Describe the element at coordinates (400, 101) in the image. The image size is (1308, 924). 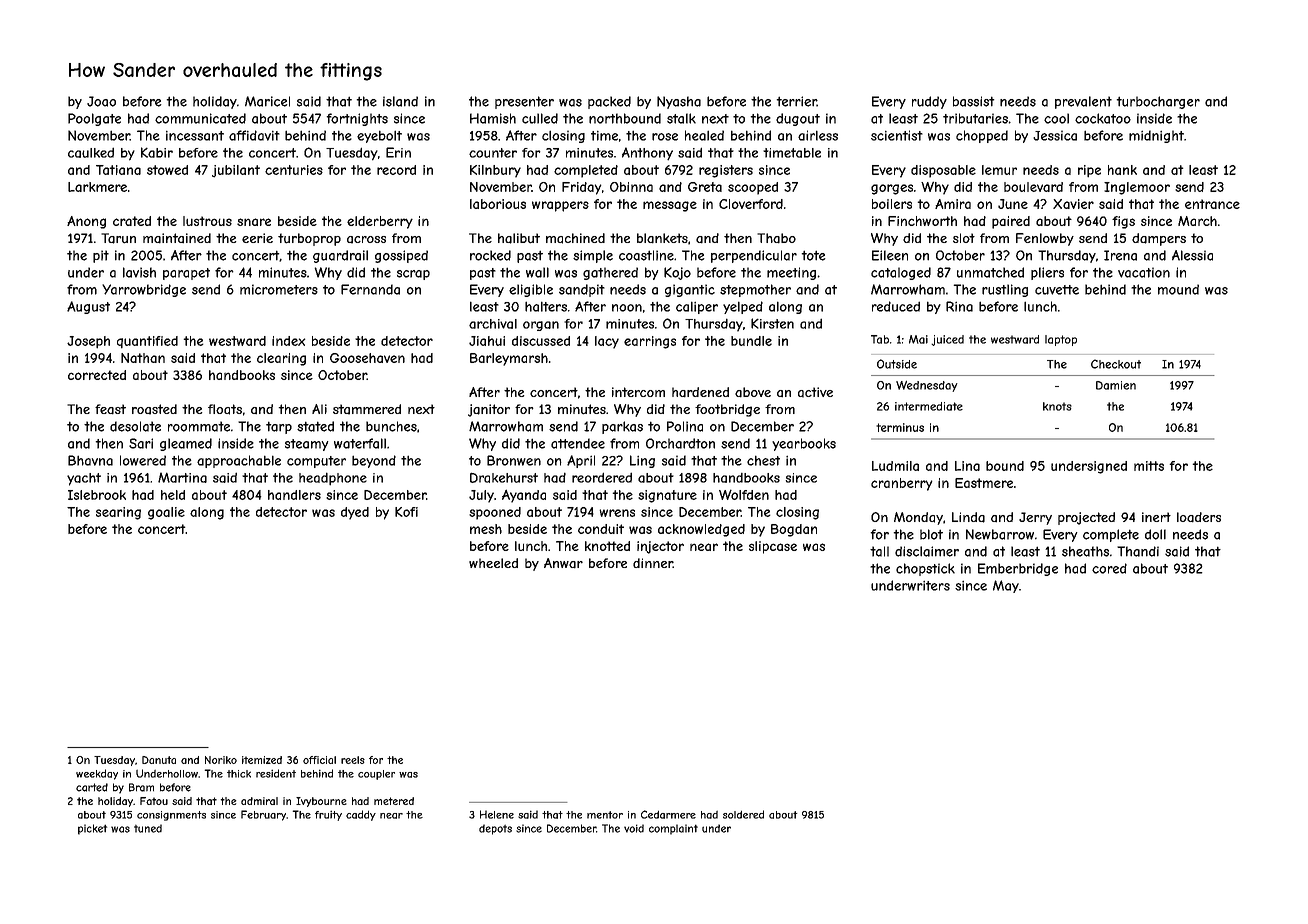
I see `island` at that location.
